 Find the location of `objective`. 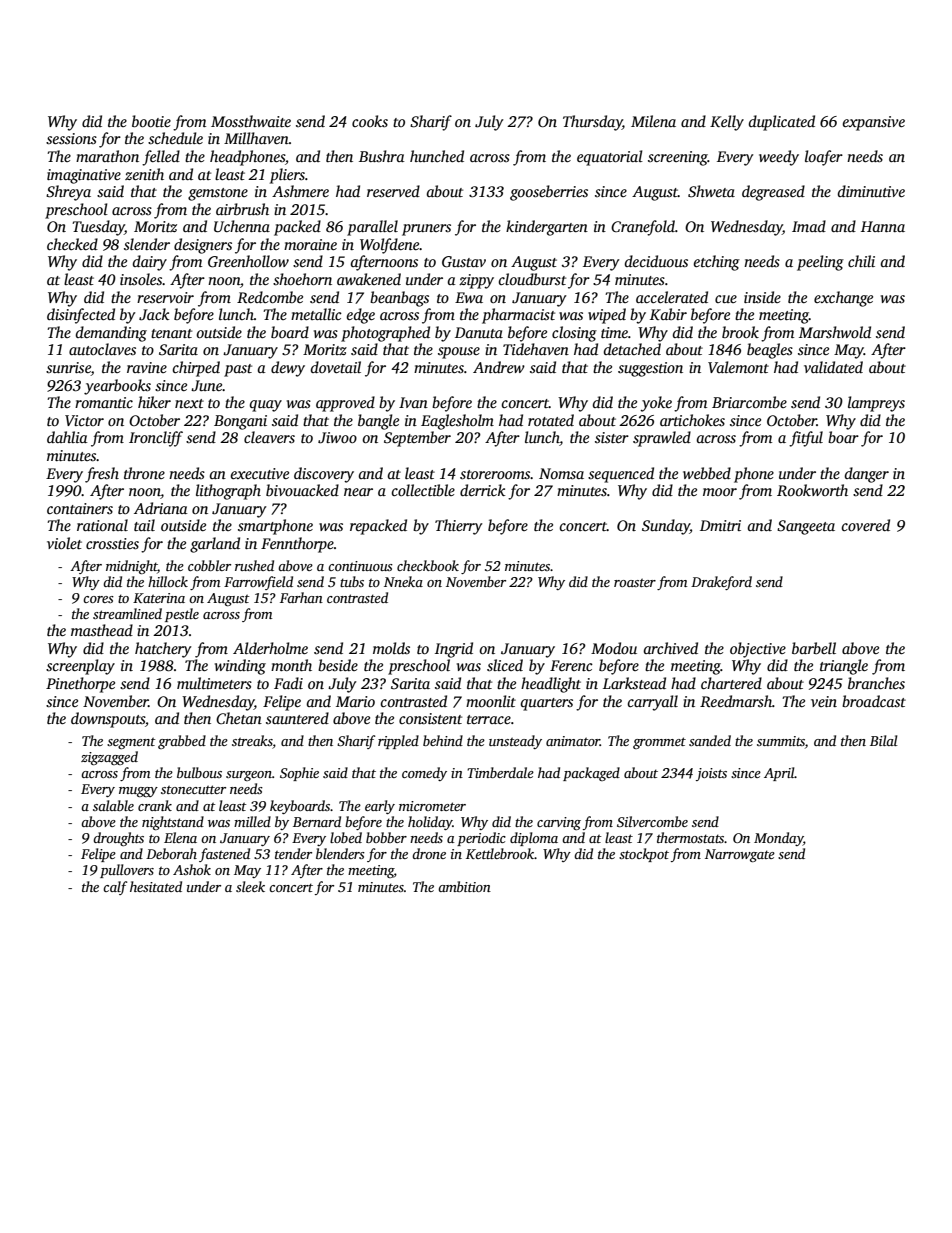

objective is located at coordinates (758, 650).
